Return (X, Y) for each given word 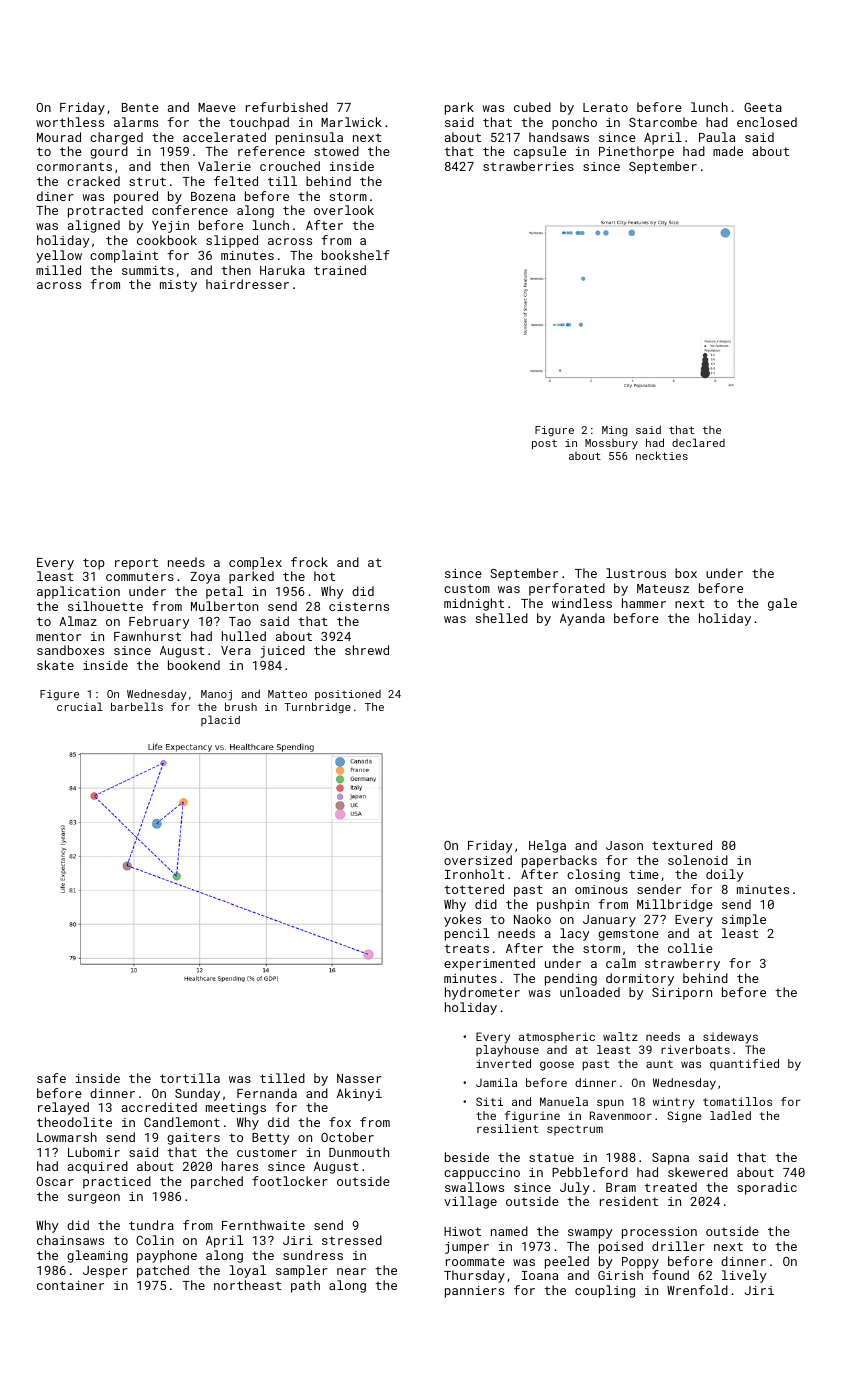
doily (725, 875)
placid (220, 720)
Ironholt (474, 874)
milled (58, 270)
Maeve (217, 107)
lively (744, 1276)
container (70, 1285)
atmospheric (557, 1037)
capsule (540, 152)
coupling (605, 1291)
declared (698, 442)
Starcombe (663, 122)
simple (744, 920)
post (544, 445)
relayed (63, 1108)
